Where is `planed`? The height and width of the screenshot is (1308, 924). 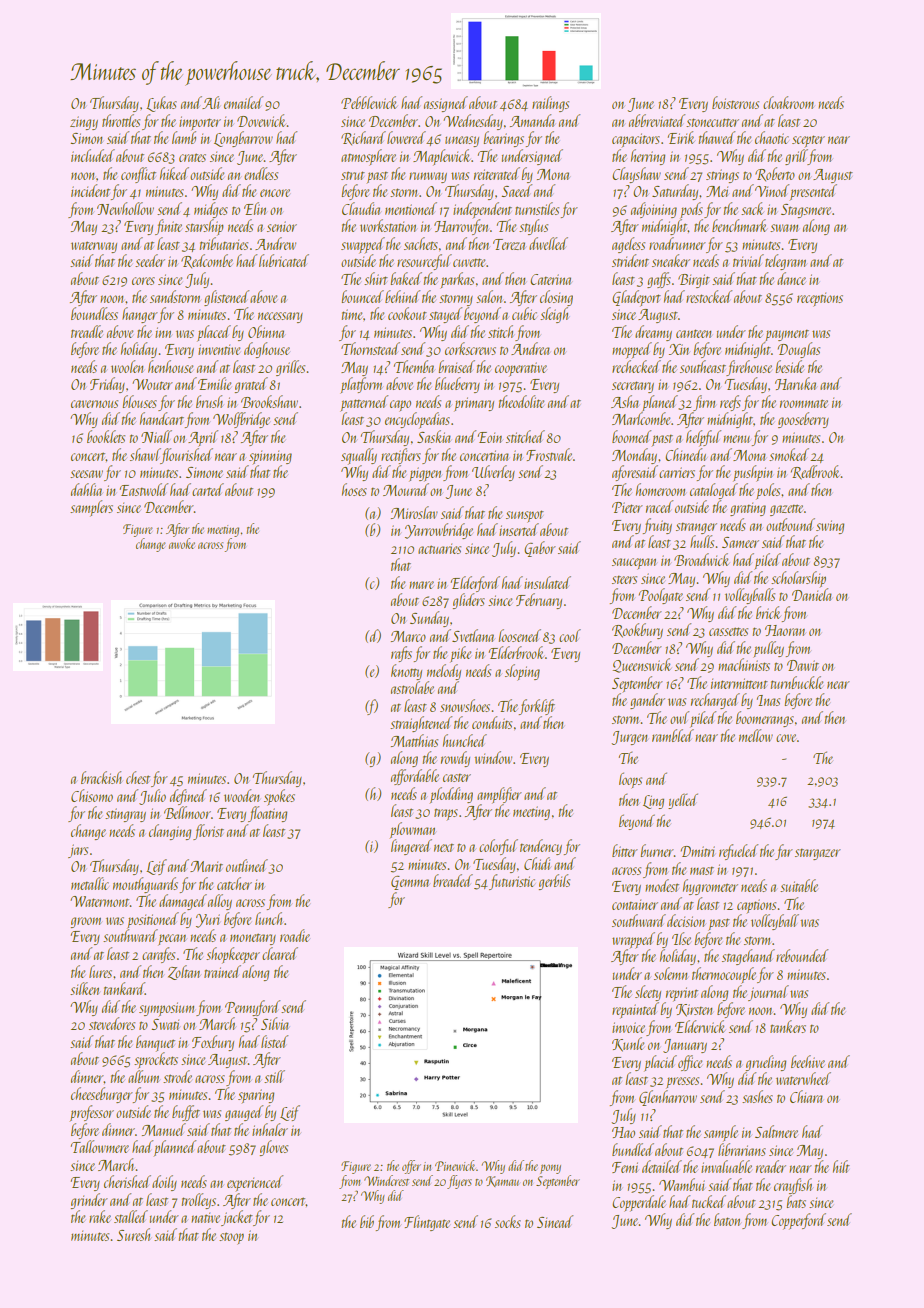
planed is located at coordinates (660, 403).
